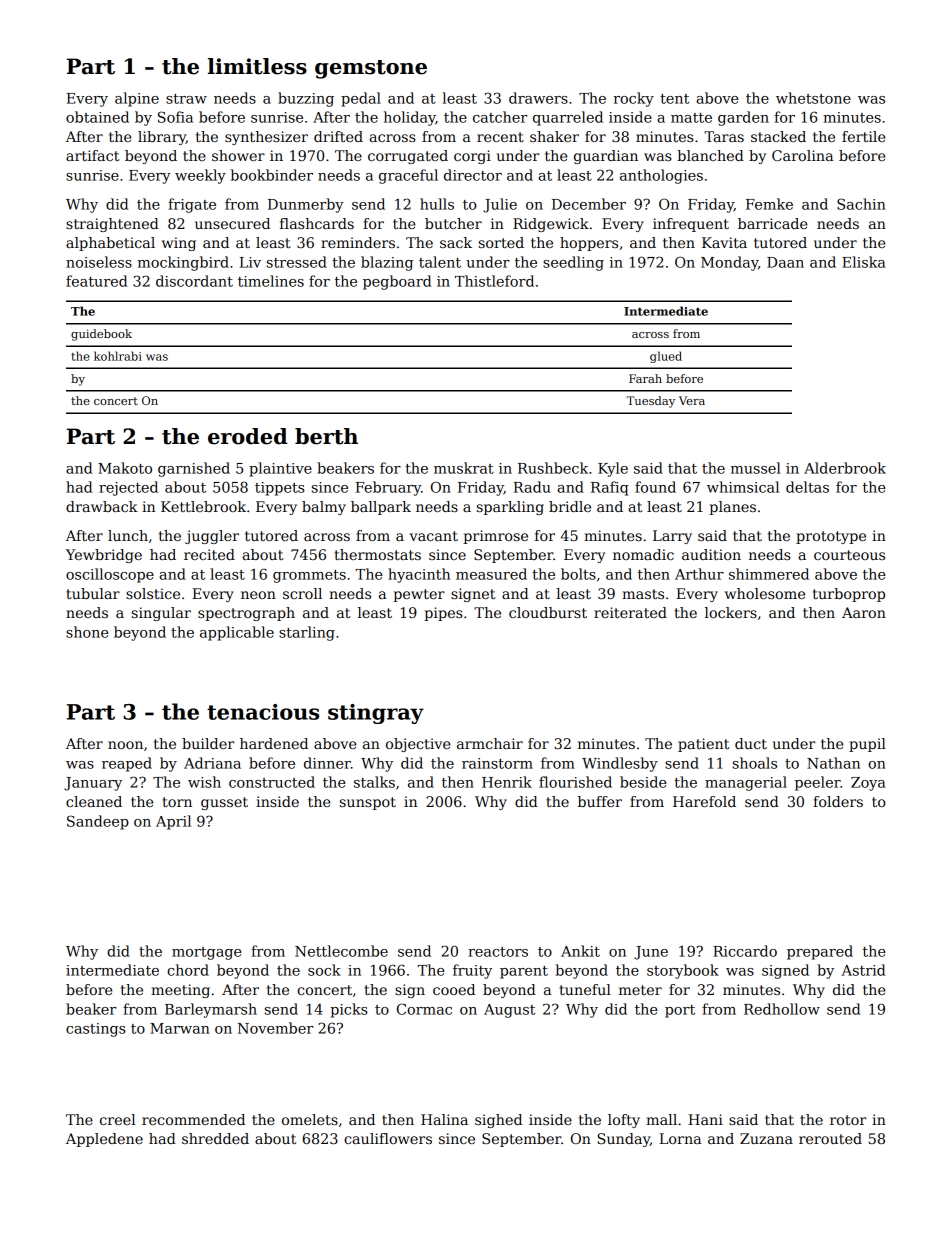 This page has width=952, height=1233. Describe the element at coordinates (102, 506) in the page. I see `drawback` at that location.
